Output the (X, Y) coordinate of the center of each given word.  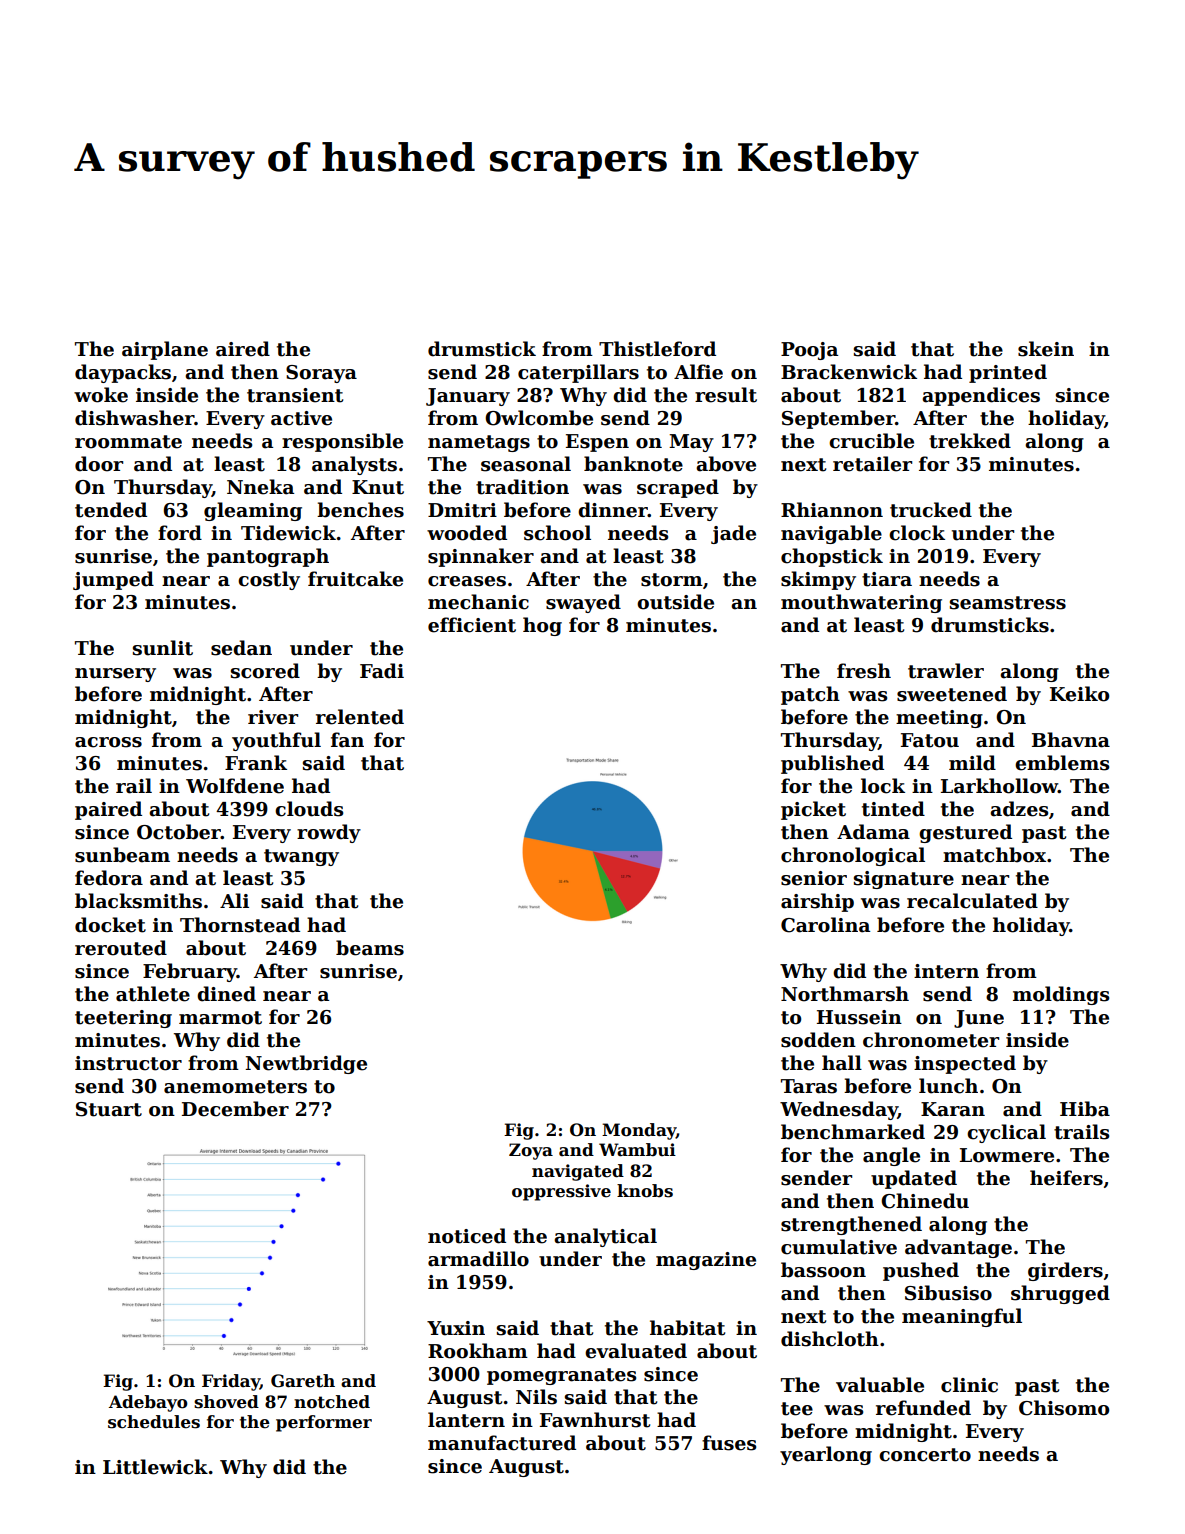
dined (226, 994)
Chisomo (1064, 1408)
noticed (467, 1236)
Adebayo (148, 1403)
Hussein (859, 1017)
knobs (645, 1191)
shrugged (1060, 1294)
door (99, 464)
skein (1046, 349)
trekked (970, 441)
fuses (729, 1443)
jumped (113, 580)
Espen (597, 443)
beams (370, 948)
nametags (479, 443)
